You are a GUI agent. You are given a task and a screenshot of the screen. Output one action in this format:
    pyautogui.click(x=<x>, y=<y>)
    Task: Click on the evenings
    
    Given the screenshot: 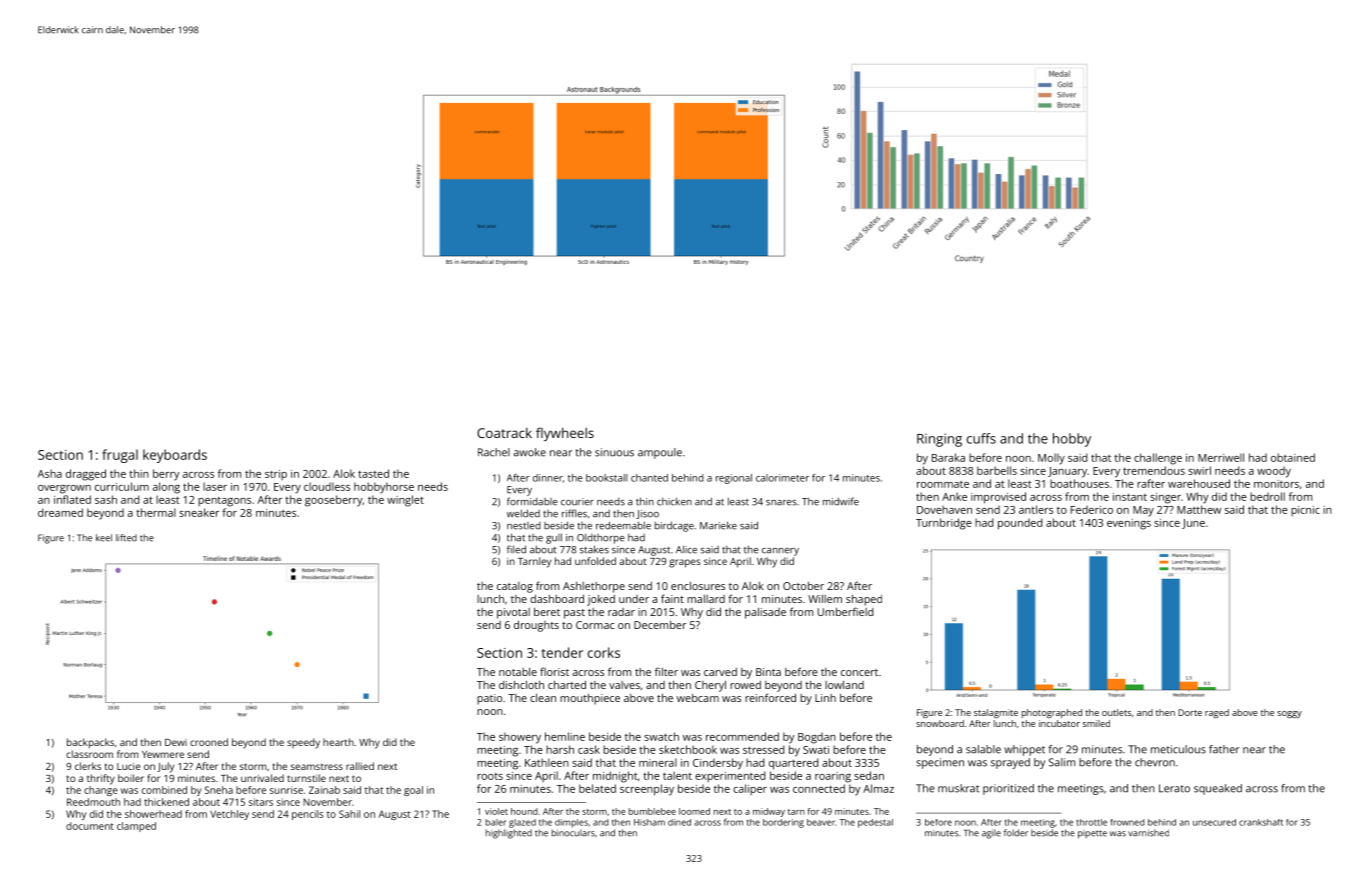 What is the action you would take?
    pyautogui.click(x=1129, y=524)
